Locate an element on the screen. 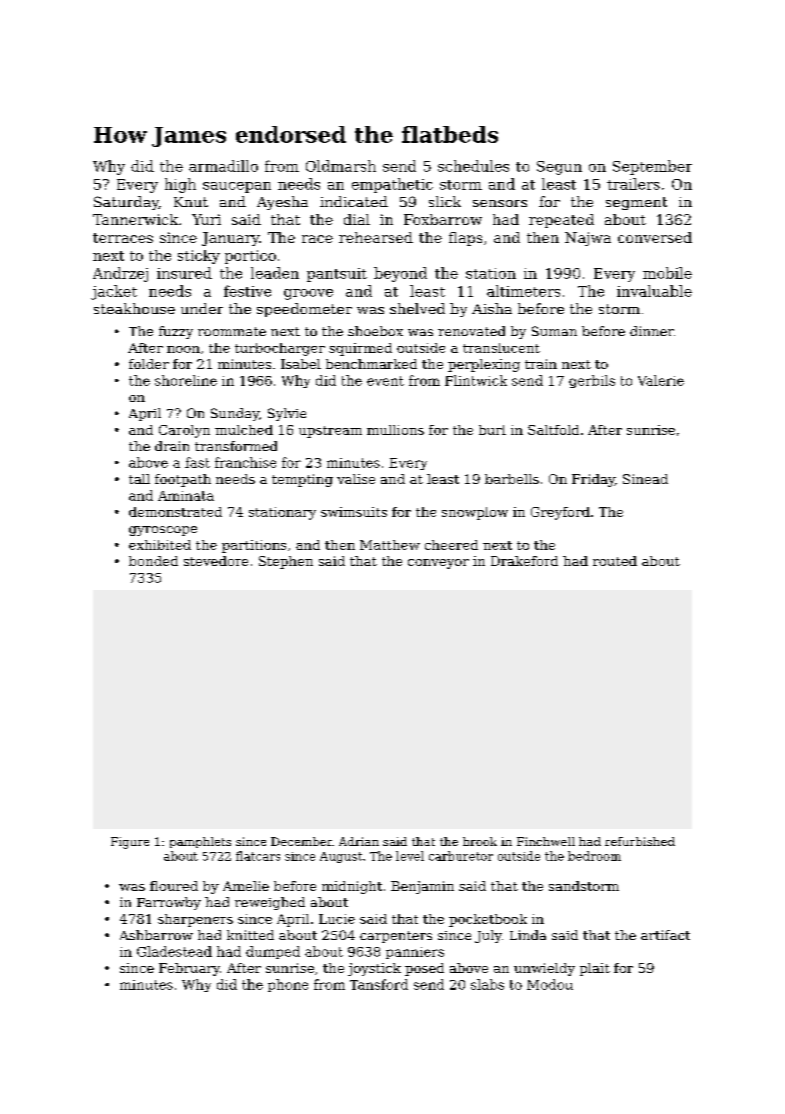  pamphlets is located at coordinates (200, 842).
